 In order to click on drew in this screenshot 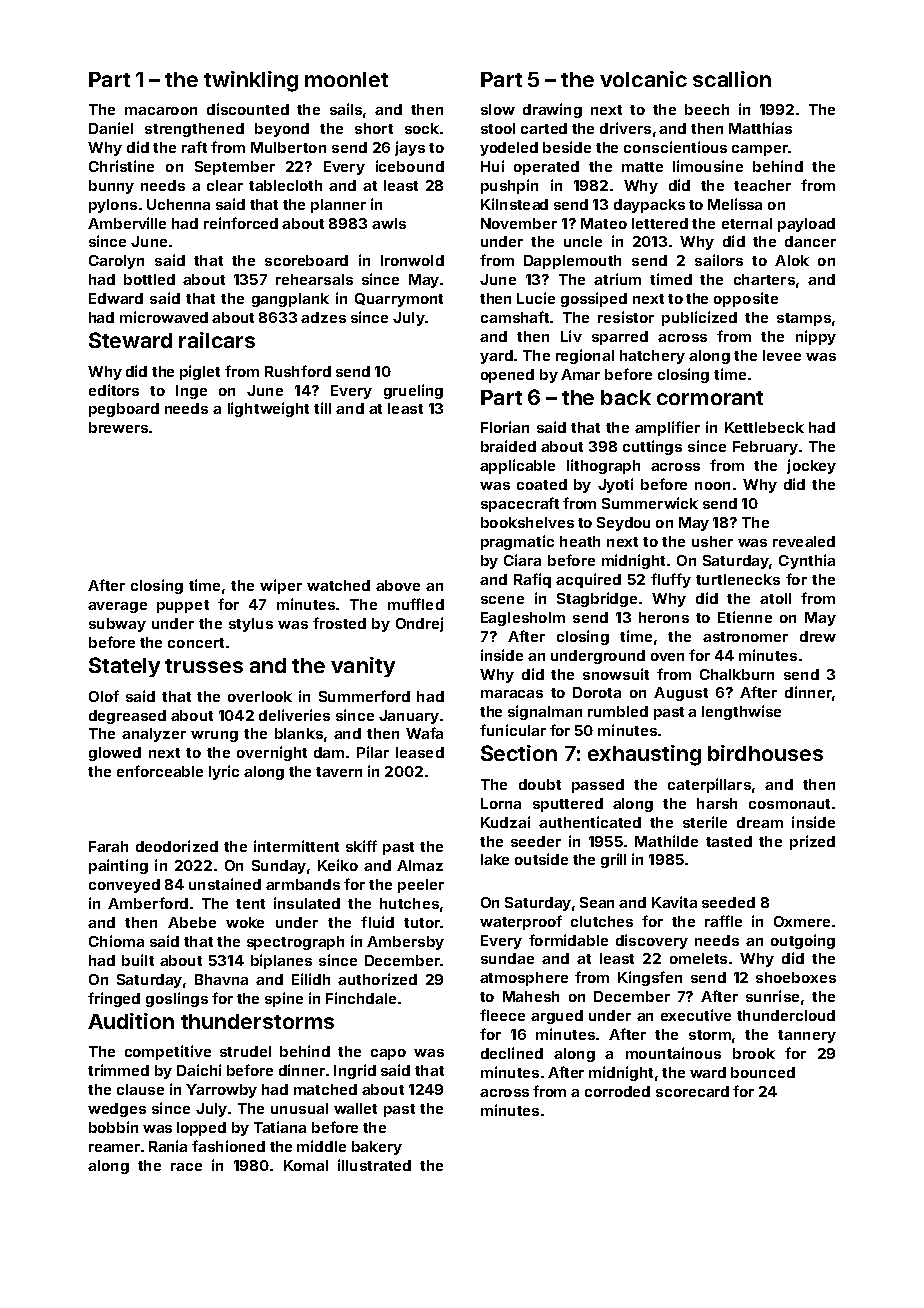, I will do `click(818, 636)`.
